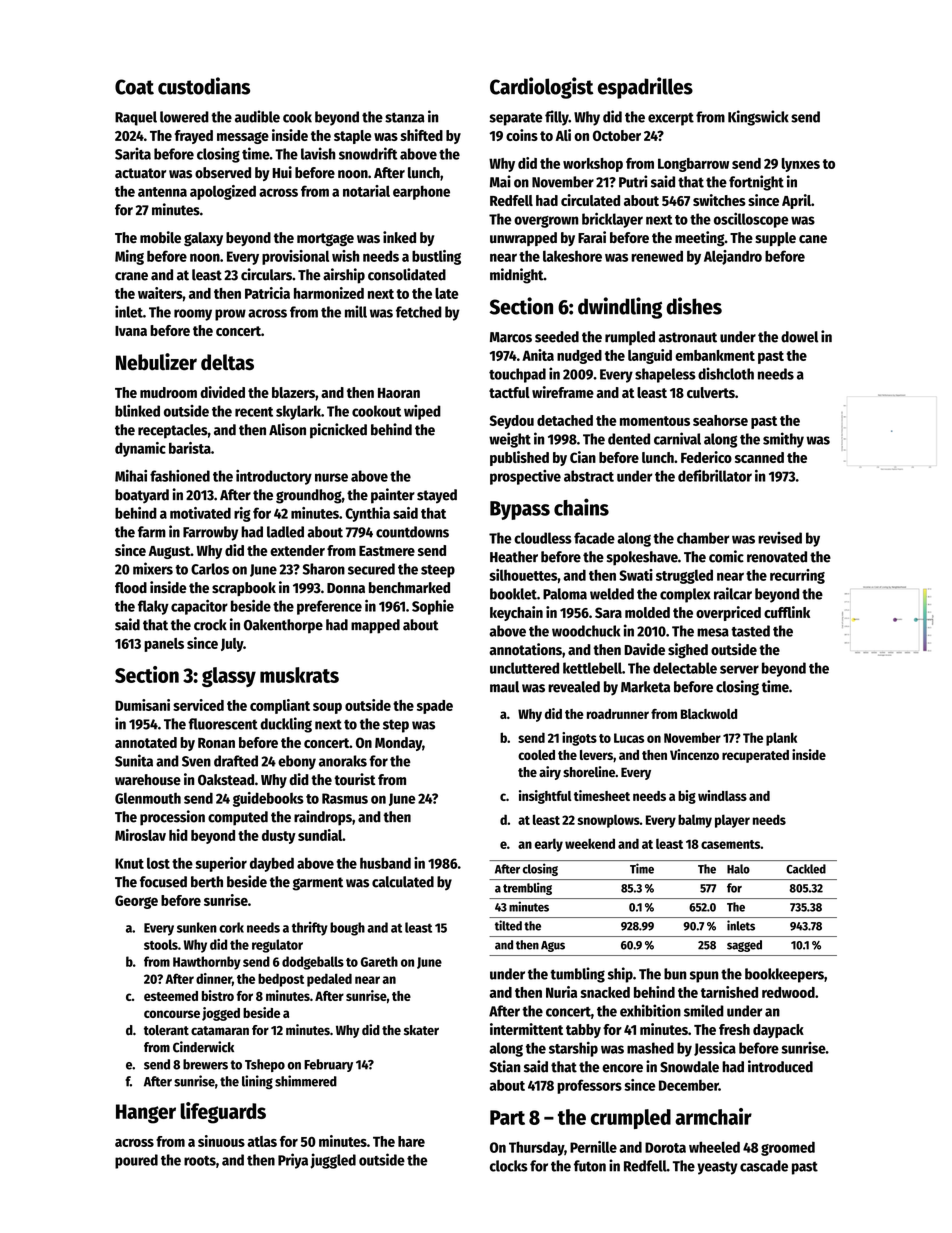  Describe the element at coordinates (333, 1161) in the screenshot. I see `juggled` at that location.
